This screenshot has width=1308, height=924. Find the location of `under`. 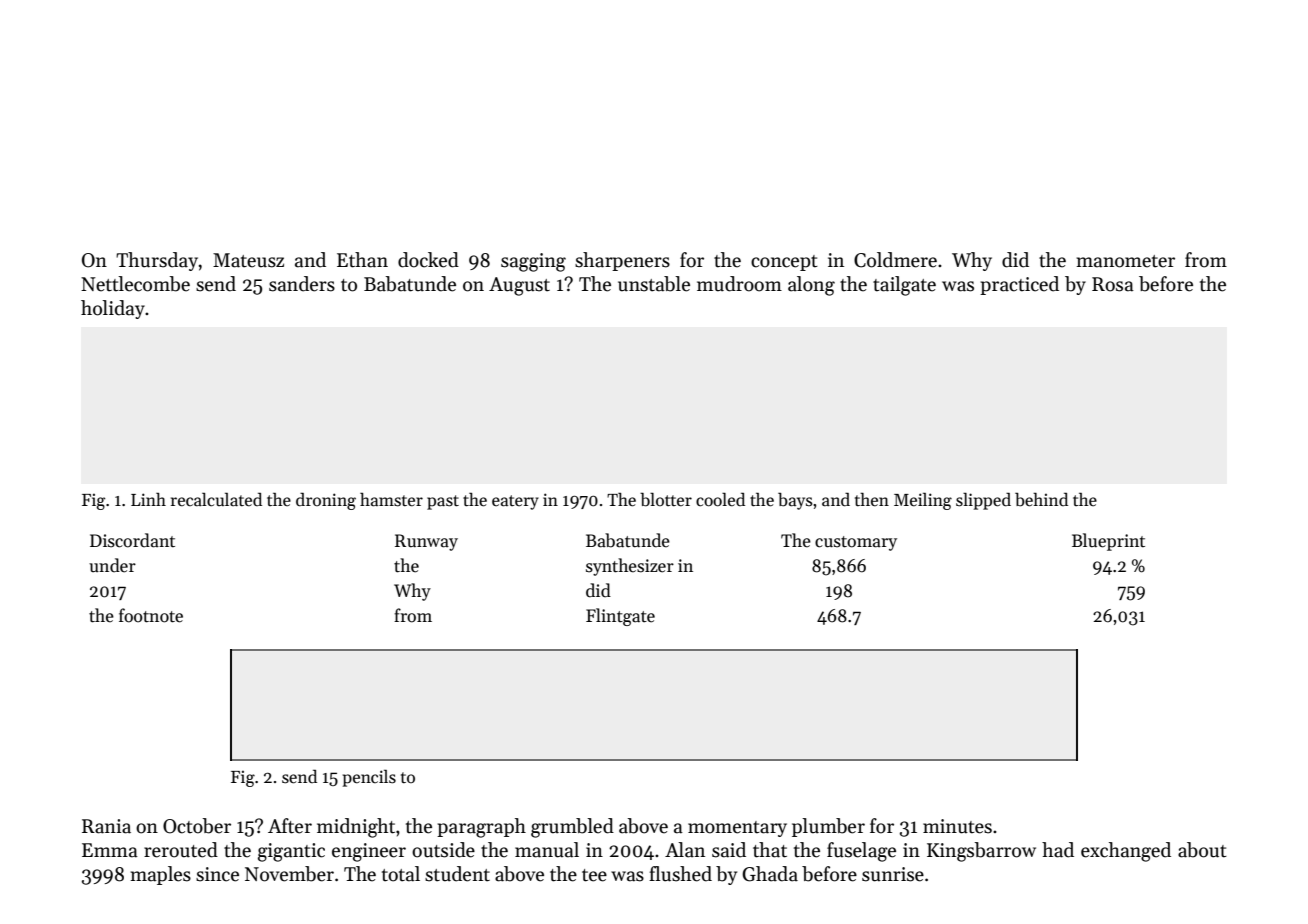

under is located at coordinates (112, 565).
